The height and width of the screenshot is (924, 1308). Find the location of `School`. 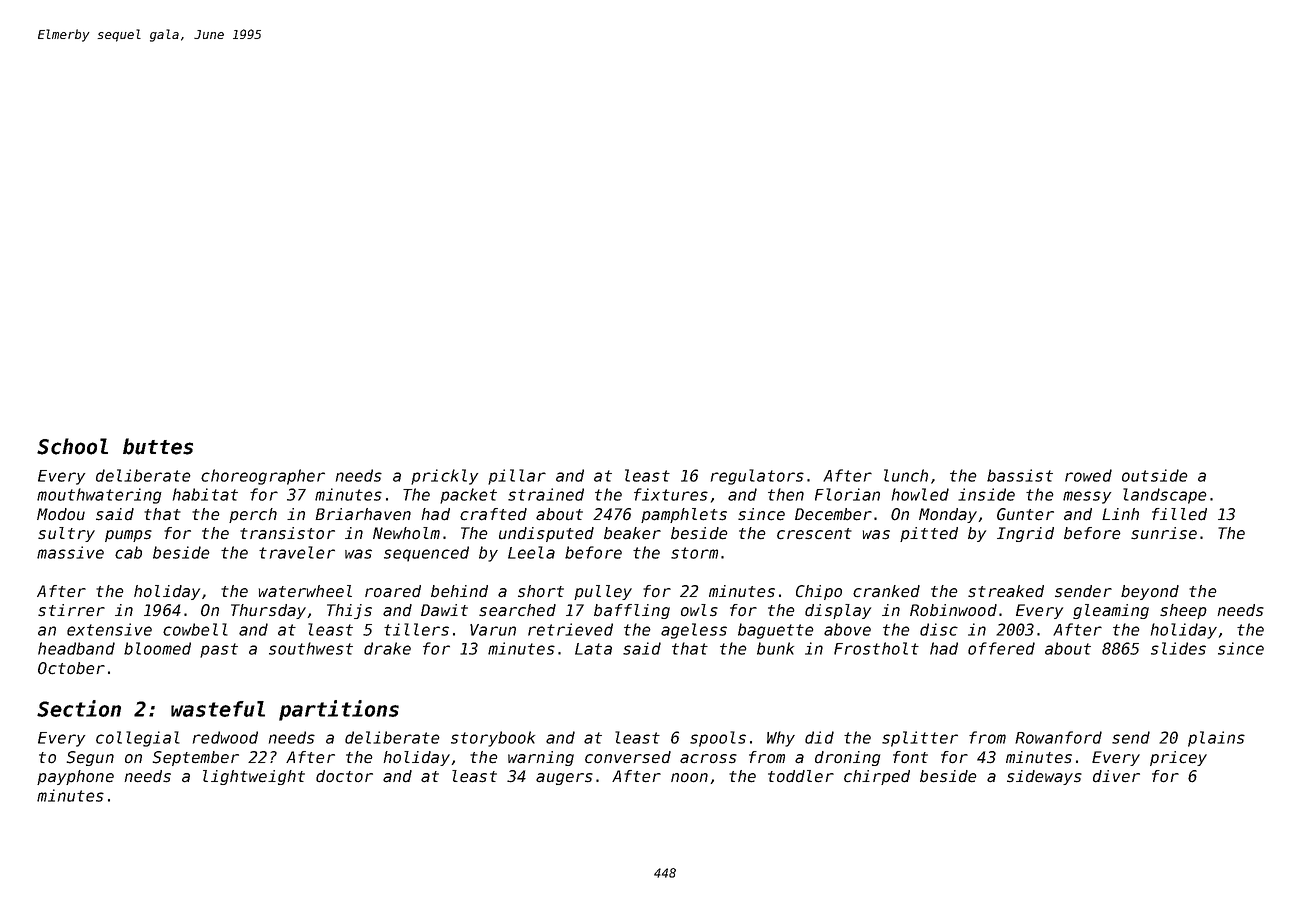

School is located at coordinates (72, 446).
